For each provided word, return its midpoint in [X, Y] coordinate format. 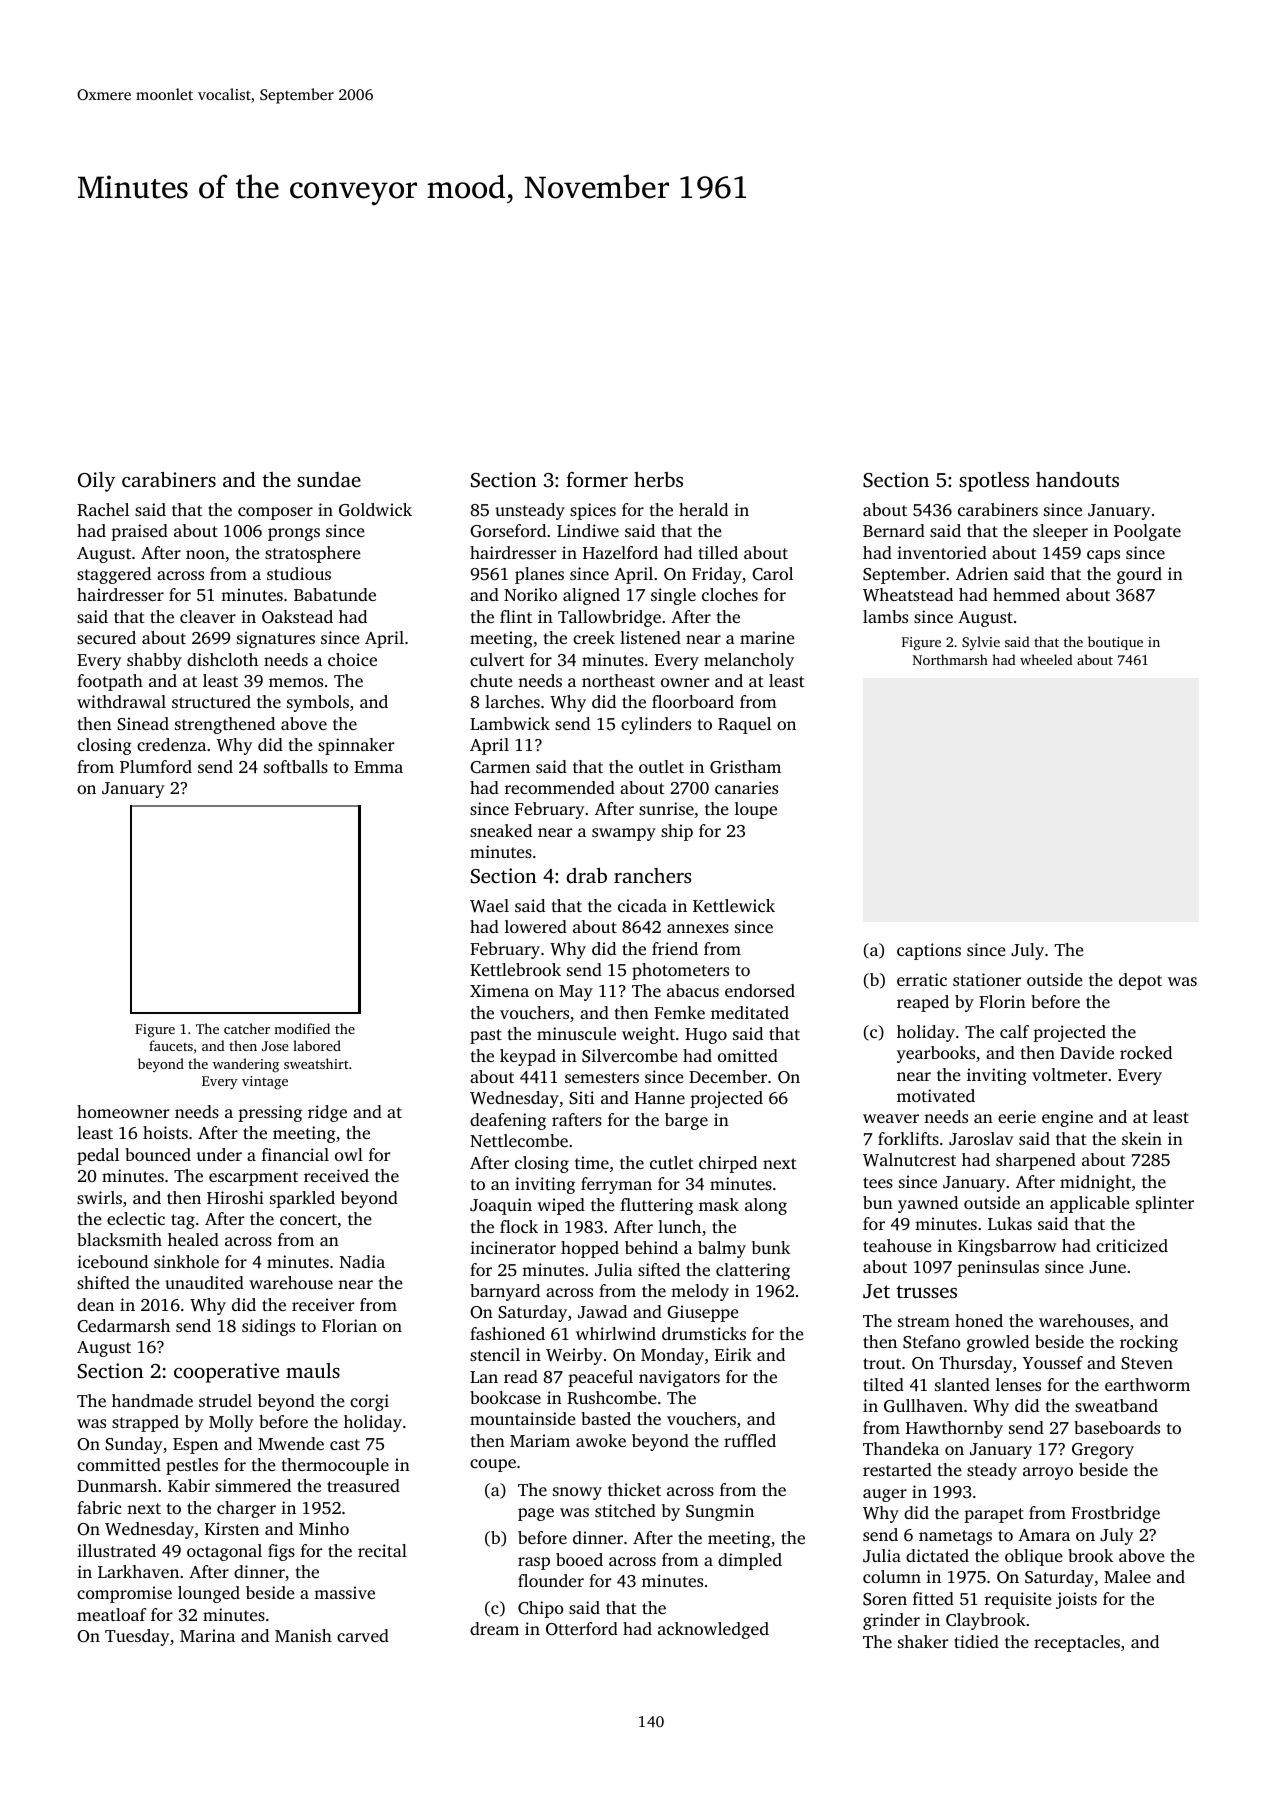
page [536, 1514]
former [597, 479]
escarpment [253, 1178]
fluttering [657, 1206]
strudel [225, 1400]
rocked [1146, 1052]
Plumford [156, 766]
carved [363, 1635]
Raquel [744, 725]
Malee [1127, 1576]
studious [299, 573]
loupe [756, 810]
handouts [1077, 479]
